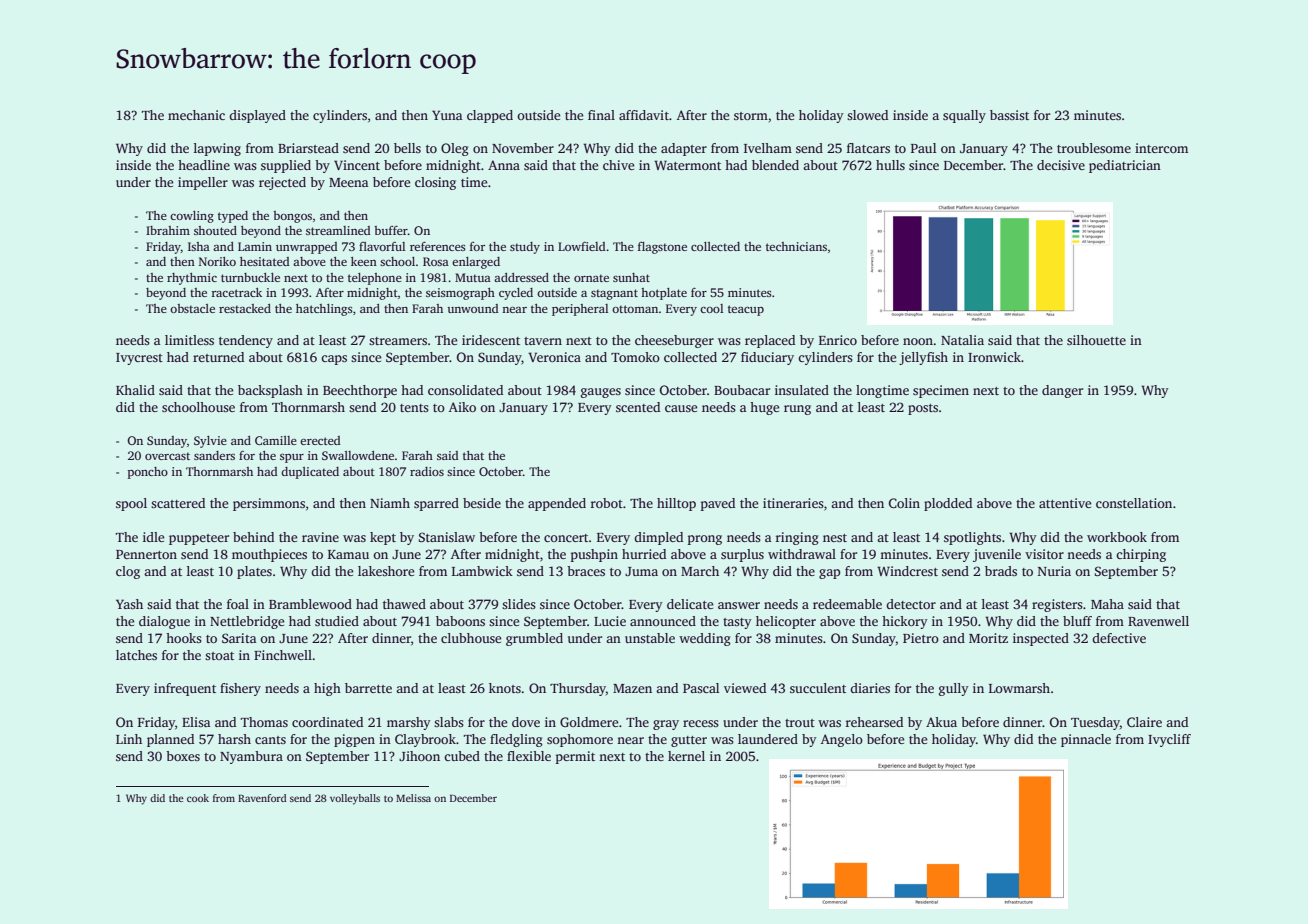  I want to click on Natalia, so click(962, 340).
